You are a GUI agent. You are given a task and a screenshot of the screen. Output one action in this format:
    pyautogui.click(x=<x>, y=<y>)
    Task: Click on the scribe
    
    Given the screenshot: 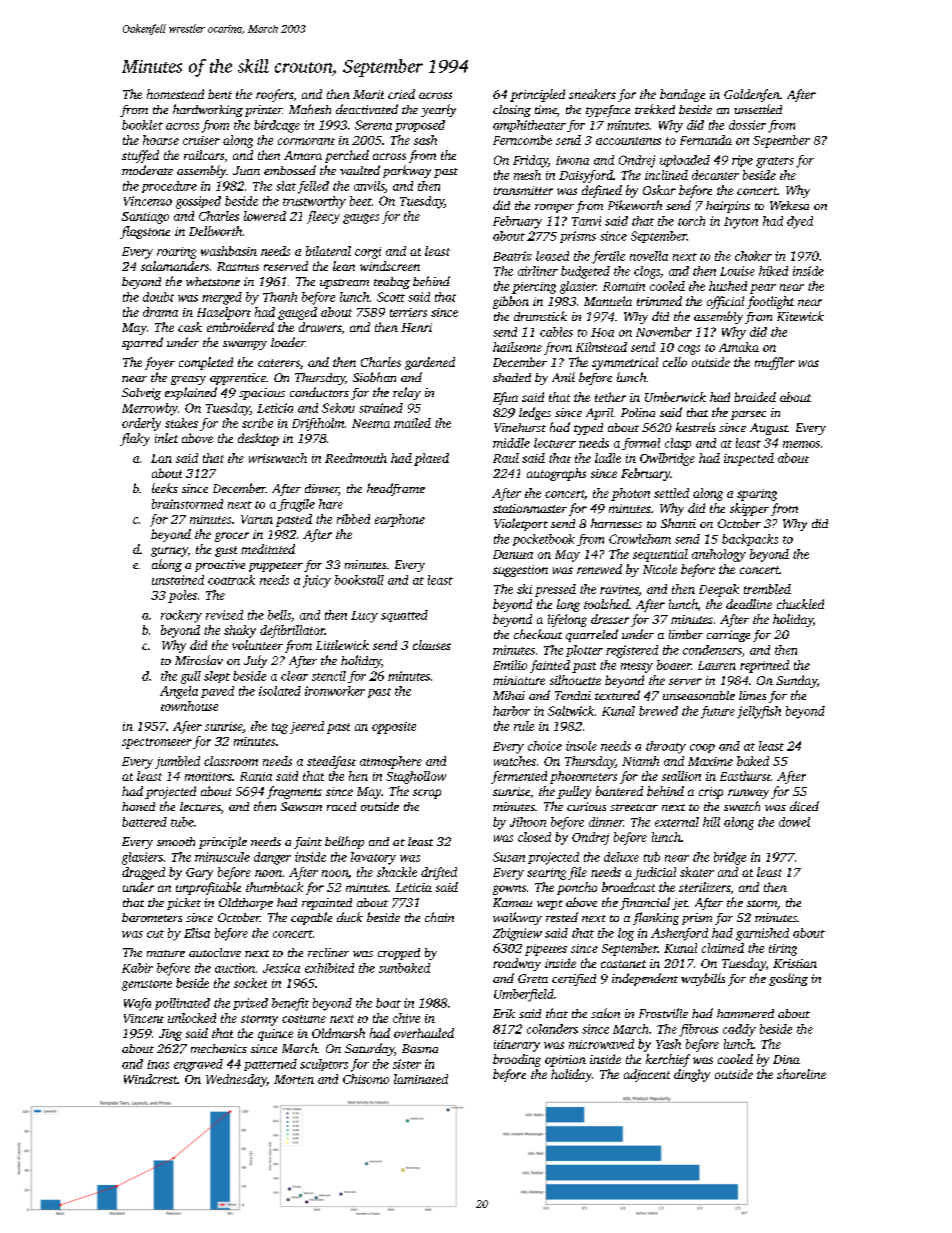 What is the action you would take?
    pyautogui.click(x=257, y=423)
